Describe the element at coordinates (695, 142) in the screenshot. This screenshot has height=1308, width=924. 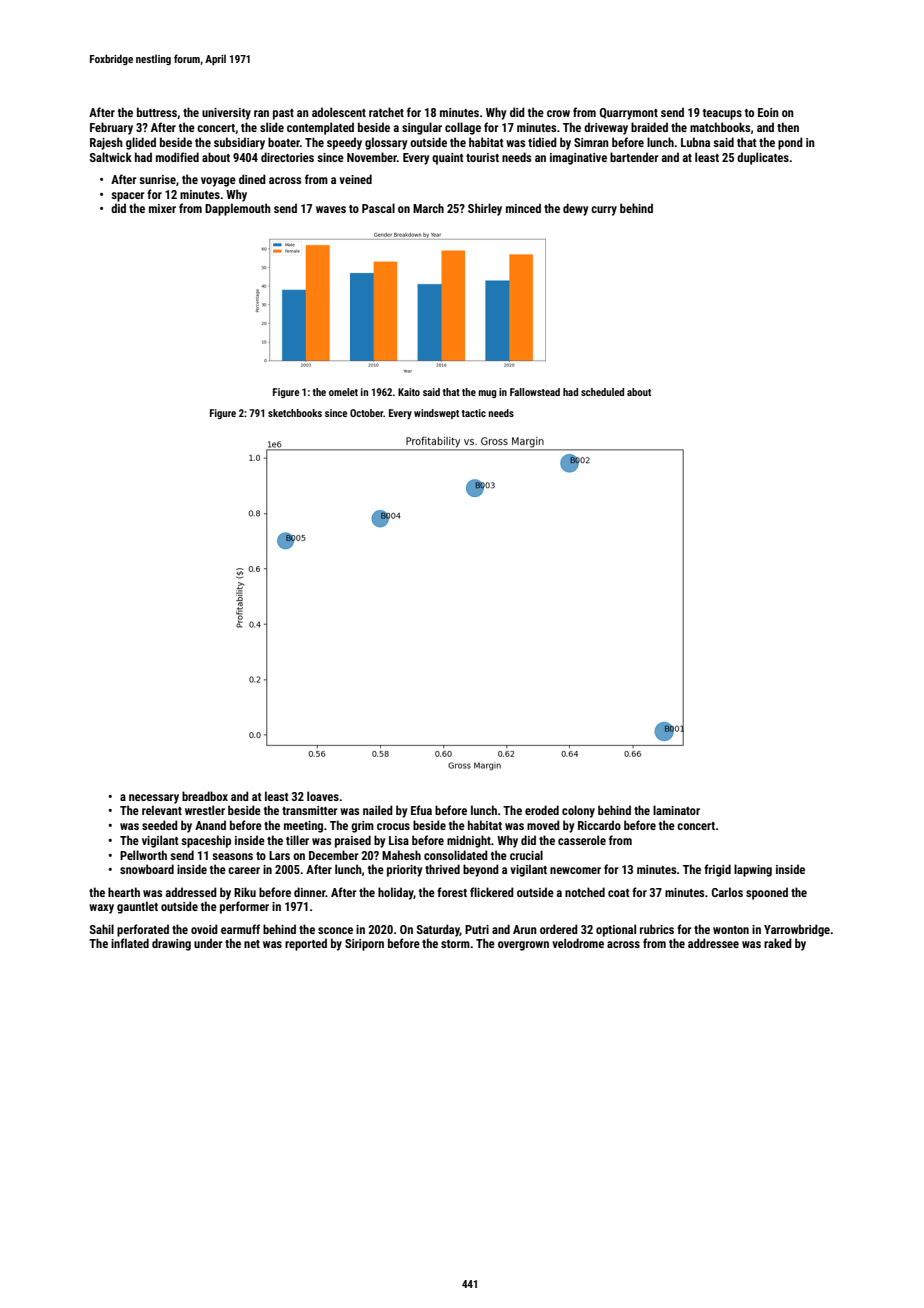
I see `Lubna` at that location.
